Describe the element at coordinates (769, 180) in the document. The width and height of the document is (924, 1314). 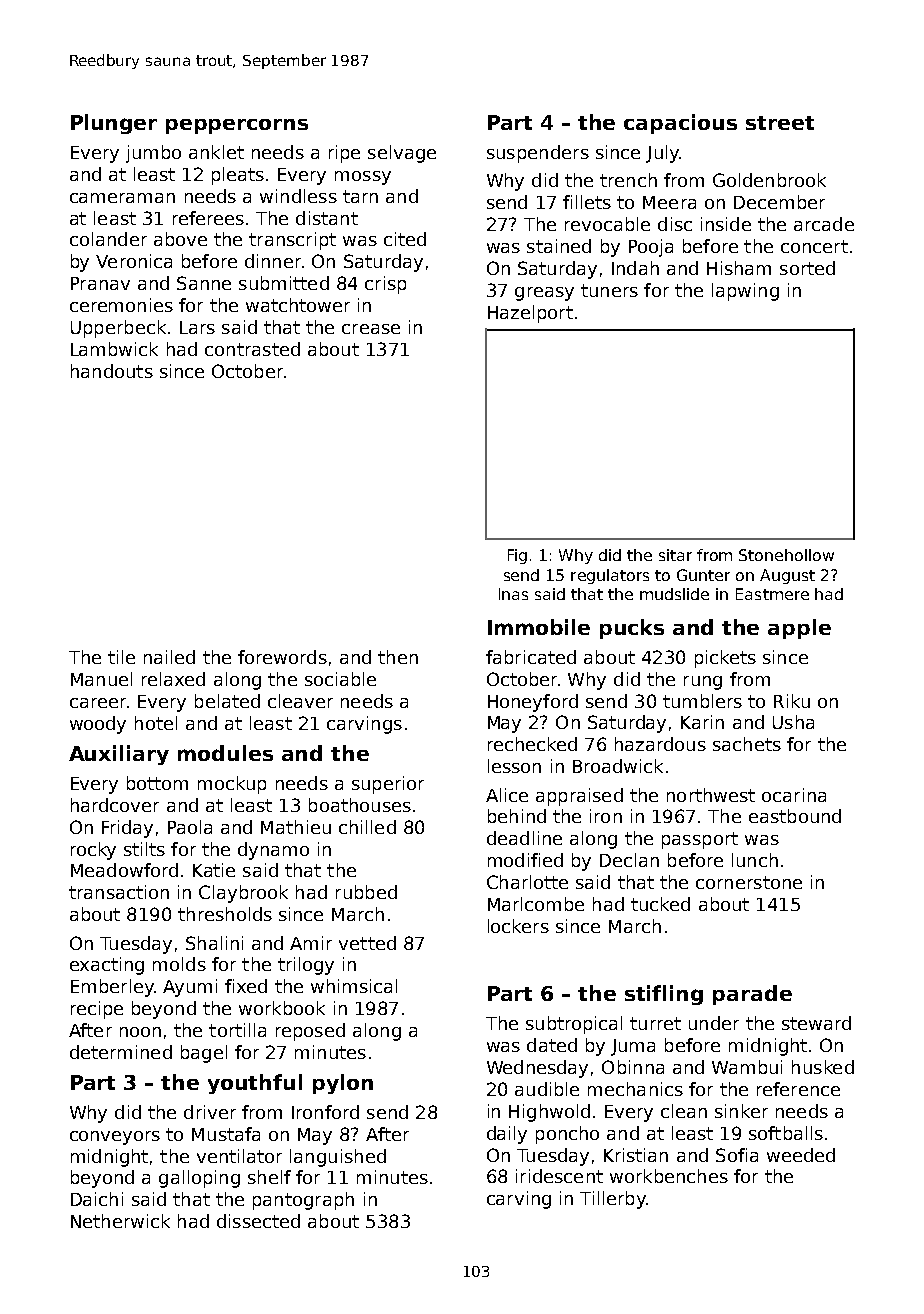
I see `Goldenbrook` at that location.
